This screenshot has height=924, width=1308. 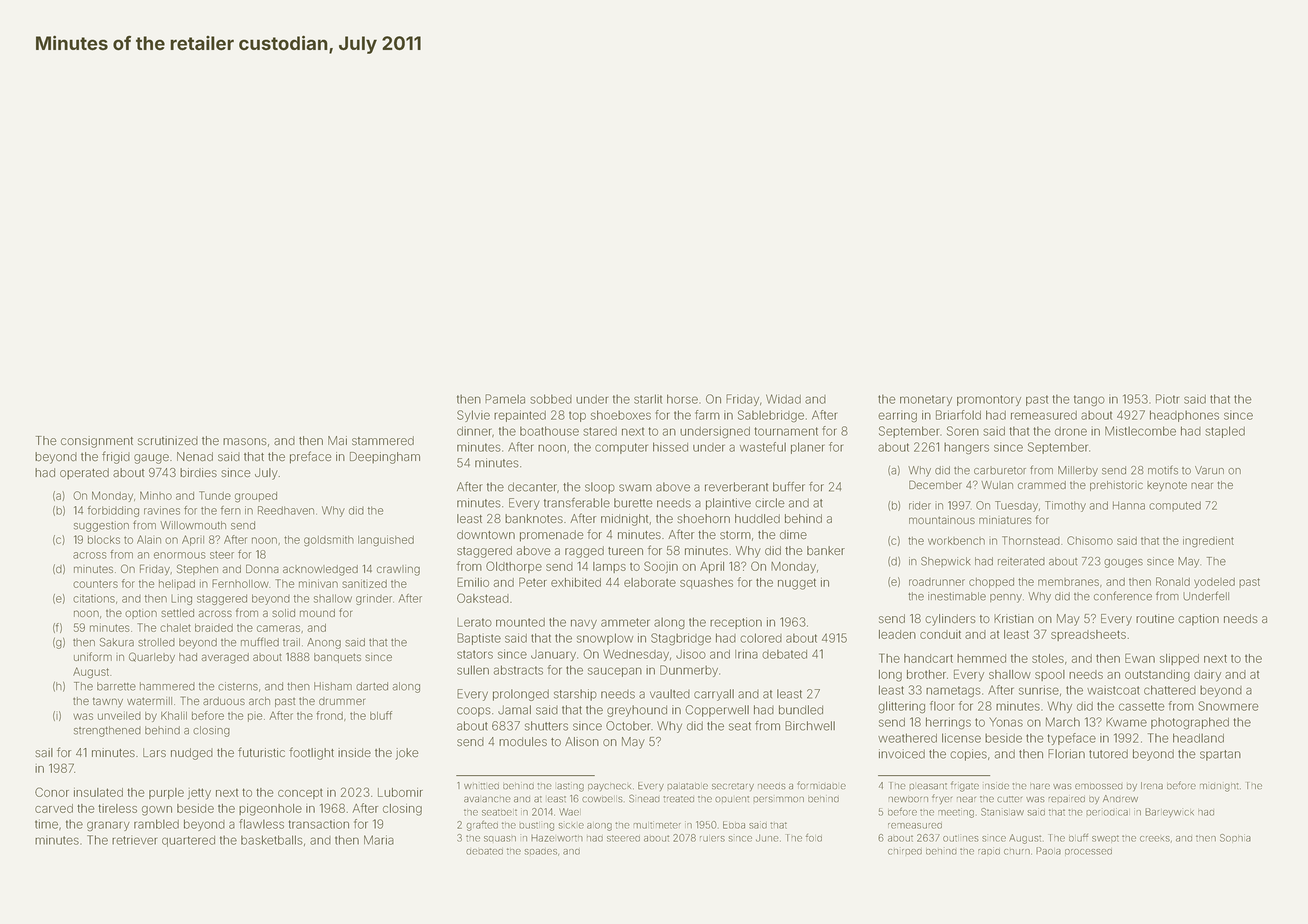 I want to click on nametags, so click(x=953, y=691).
